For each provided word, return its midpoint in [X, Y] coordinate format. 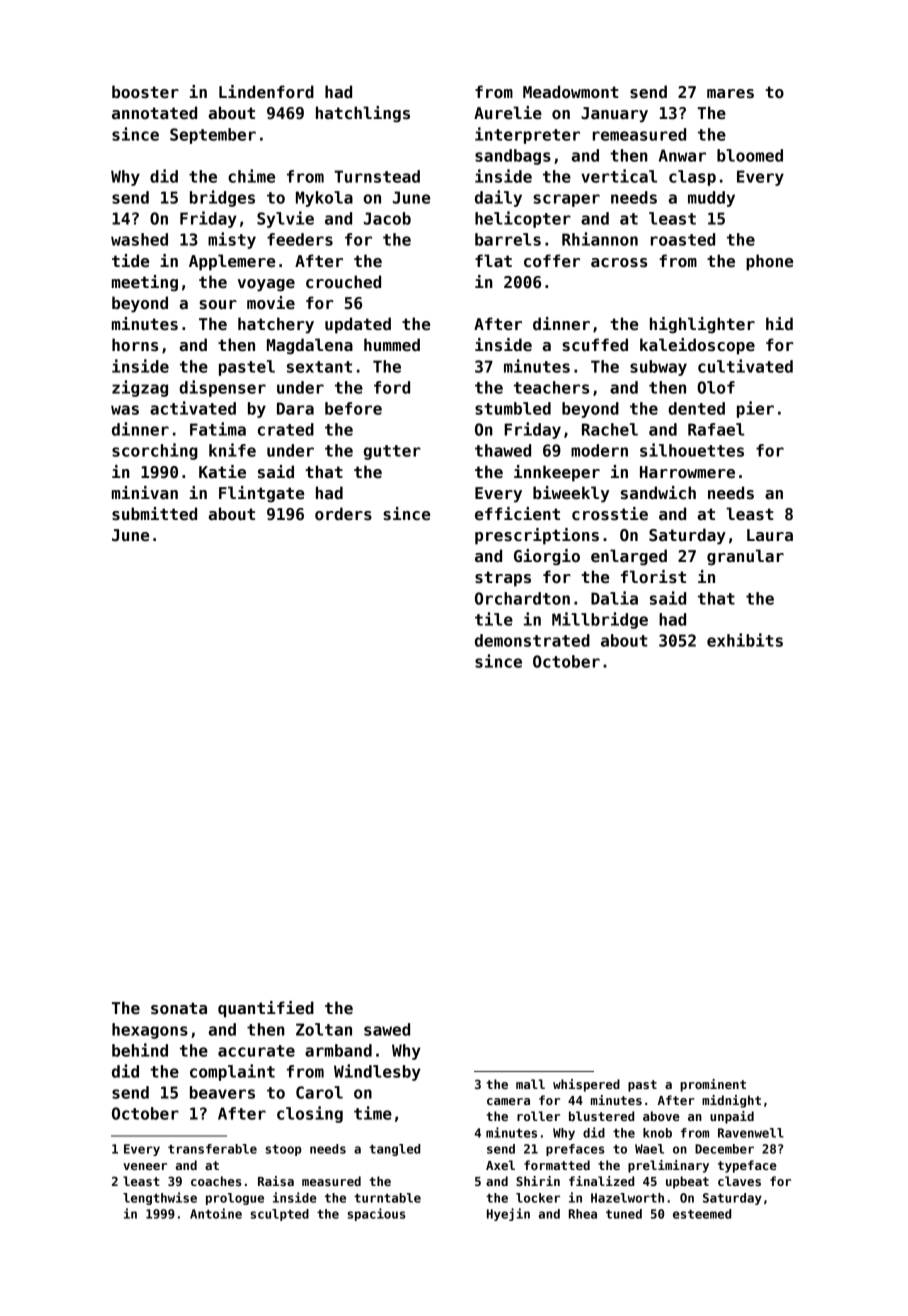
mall [530, 1084]
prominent [713, 1085]
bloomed [750, 155]
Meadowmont [571, 92]
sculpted [279, 1215]
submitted [154, 514]
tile [494, 619]
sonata [179, 1008]
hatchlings [363, 114]
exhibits [745, 640]
